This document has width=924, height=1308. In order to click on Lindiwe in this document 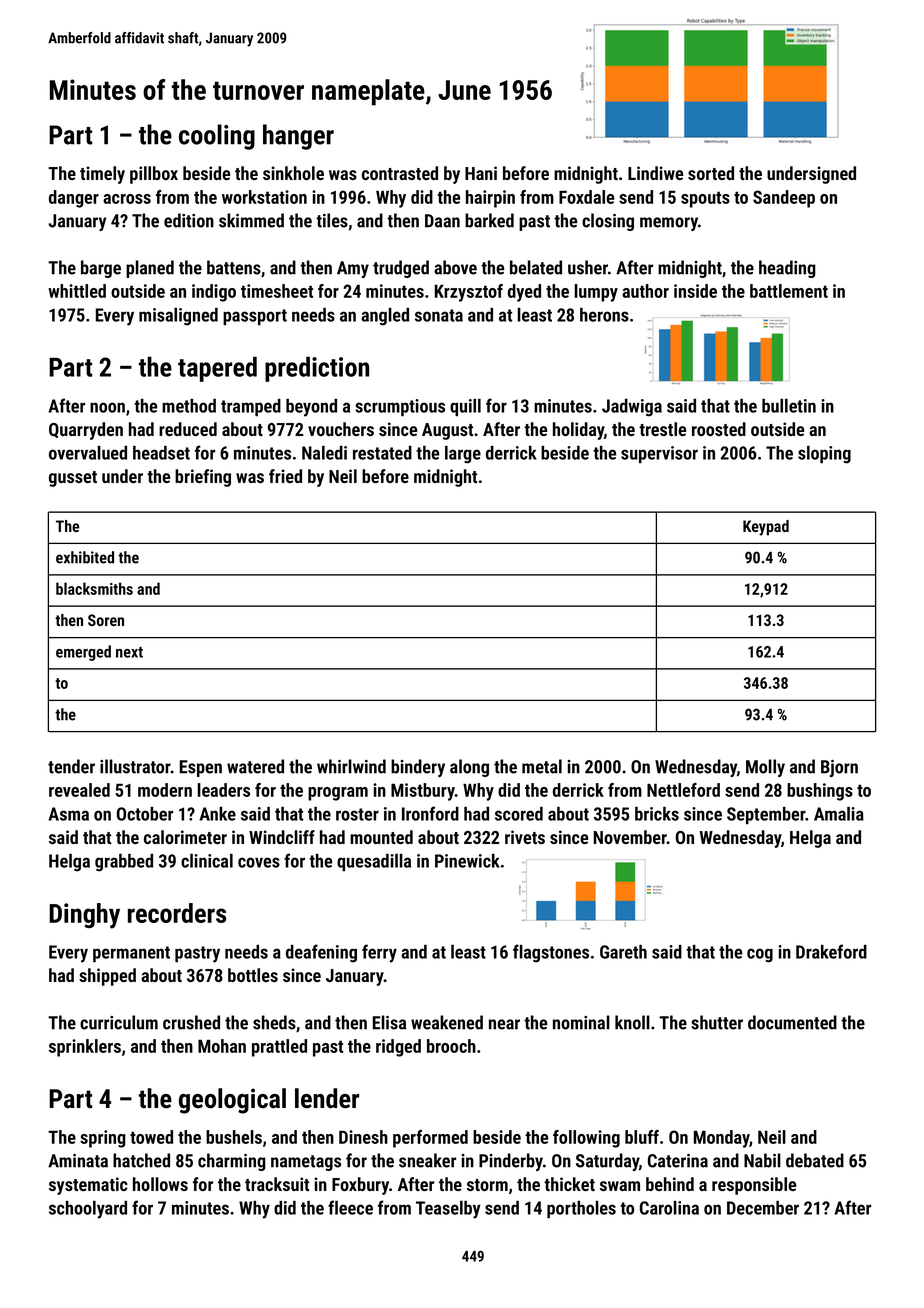, I will do `click(655, 173)`.
